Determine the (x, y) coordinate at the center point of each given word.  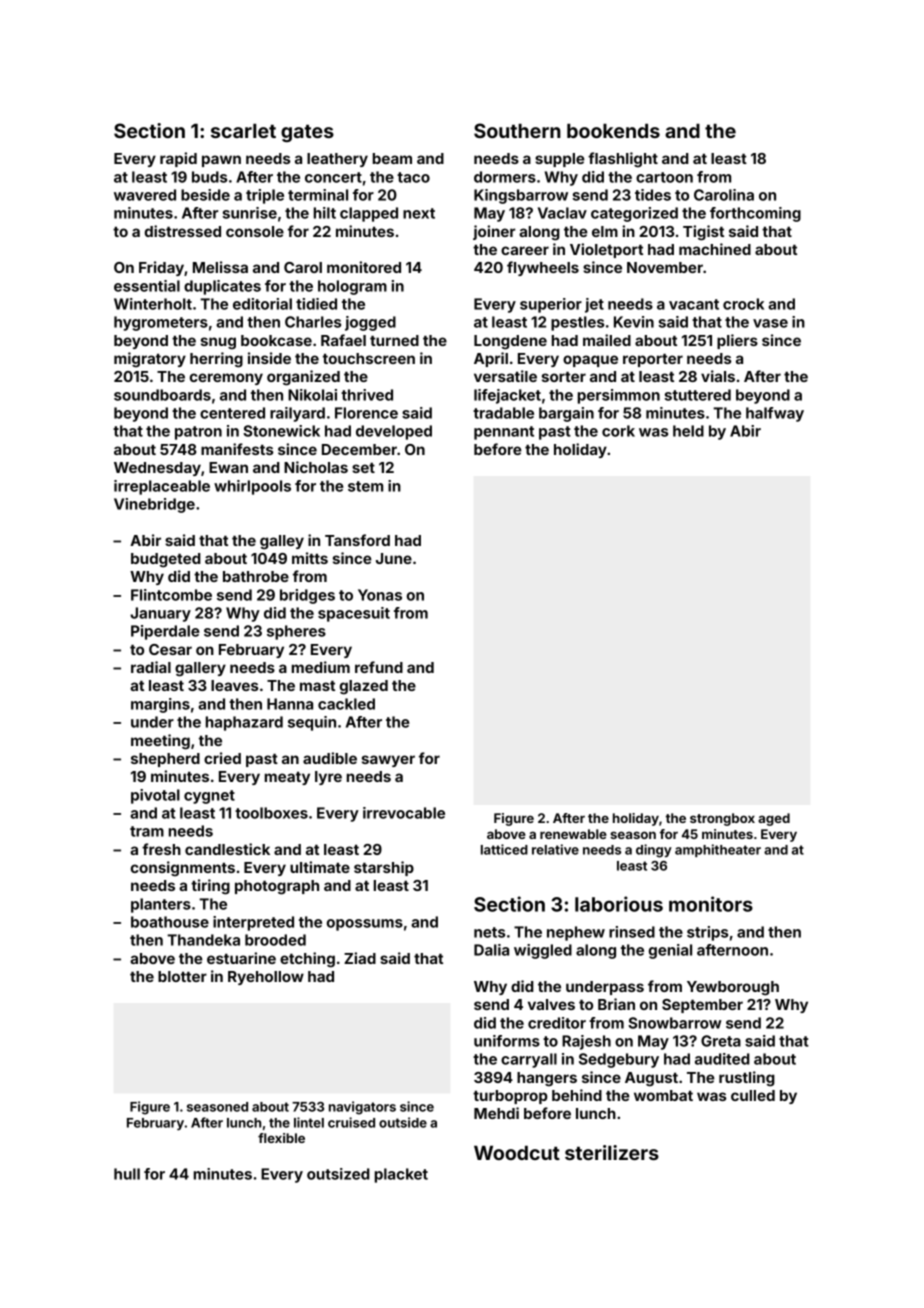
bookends (613, 131)
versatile (505, 376)
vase (770, 323)
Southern (517, 130)
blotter (182, 976)
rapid (178, 159)
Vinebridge (154, 505)
